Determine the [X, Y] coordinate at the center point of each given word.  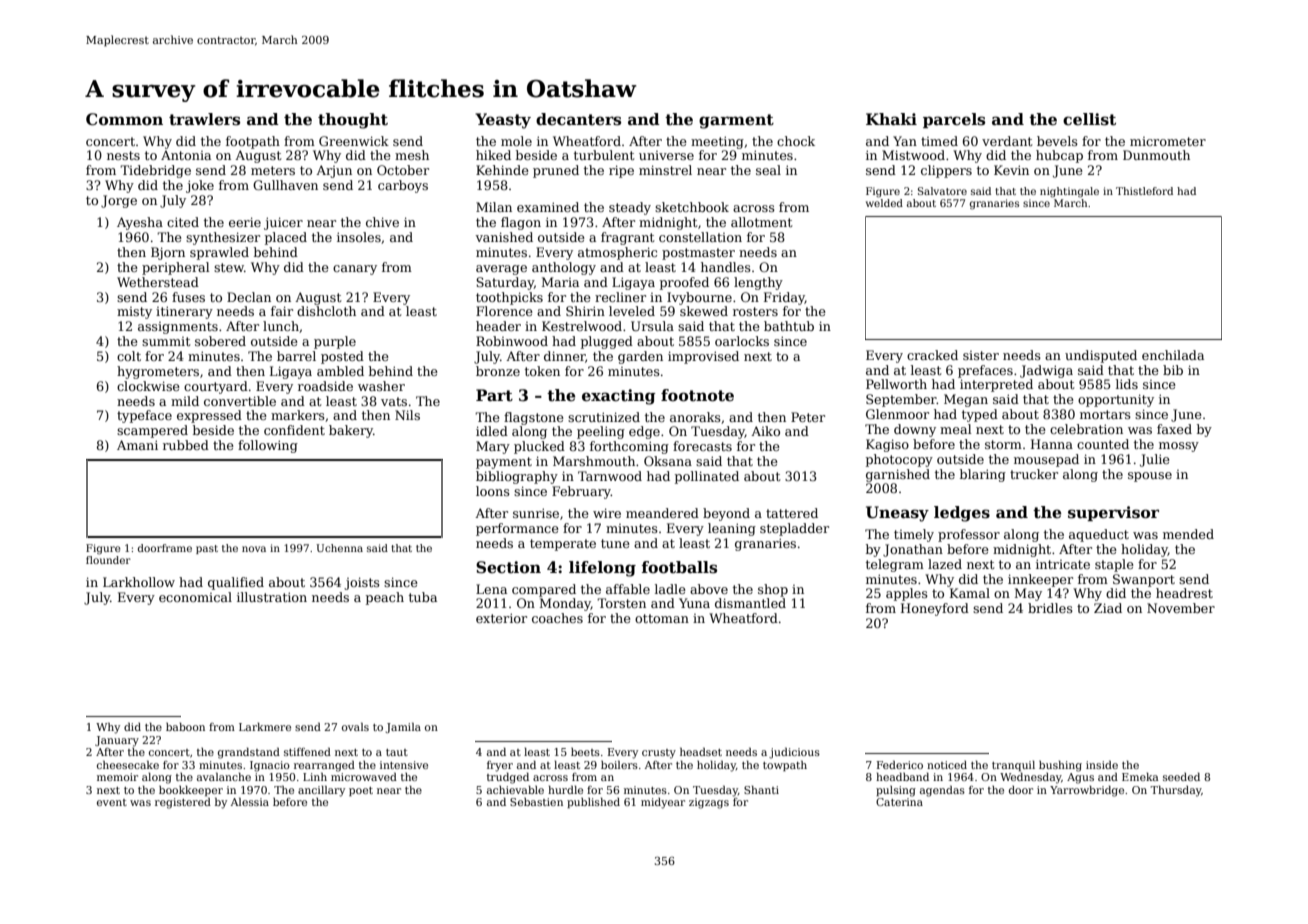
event [112, 802]
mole [516, 141]
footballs [679, 567]
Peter [808, 417]
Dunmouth [1156, 155]
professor [969, 535]
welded [884, 203]
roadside [325, 386]
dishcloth [326, 311]
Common [124, 119]
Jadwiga [1046, 371]
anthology [564, 268]
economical [195, 597]
